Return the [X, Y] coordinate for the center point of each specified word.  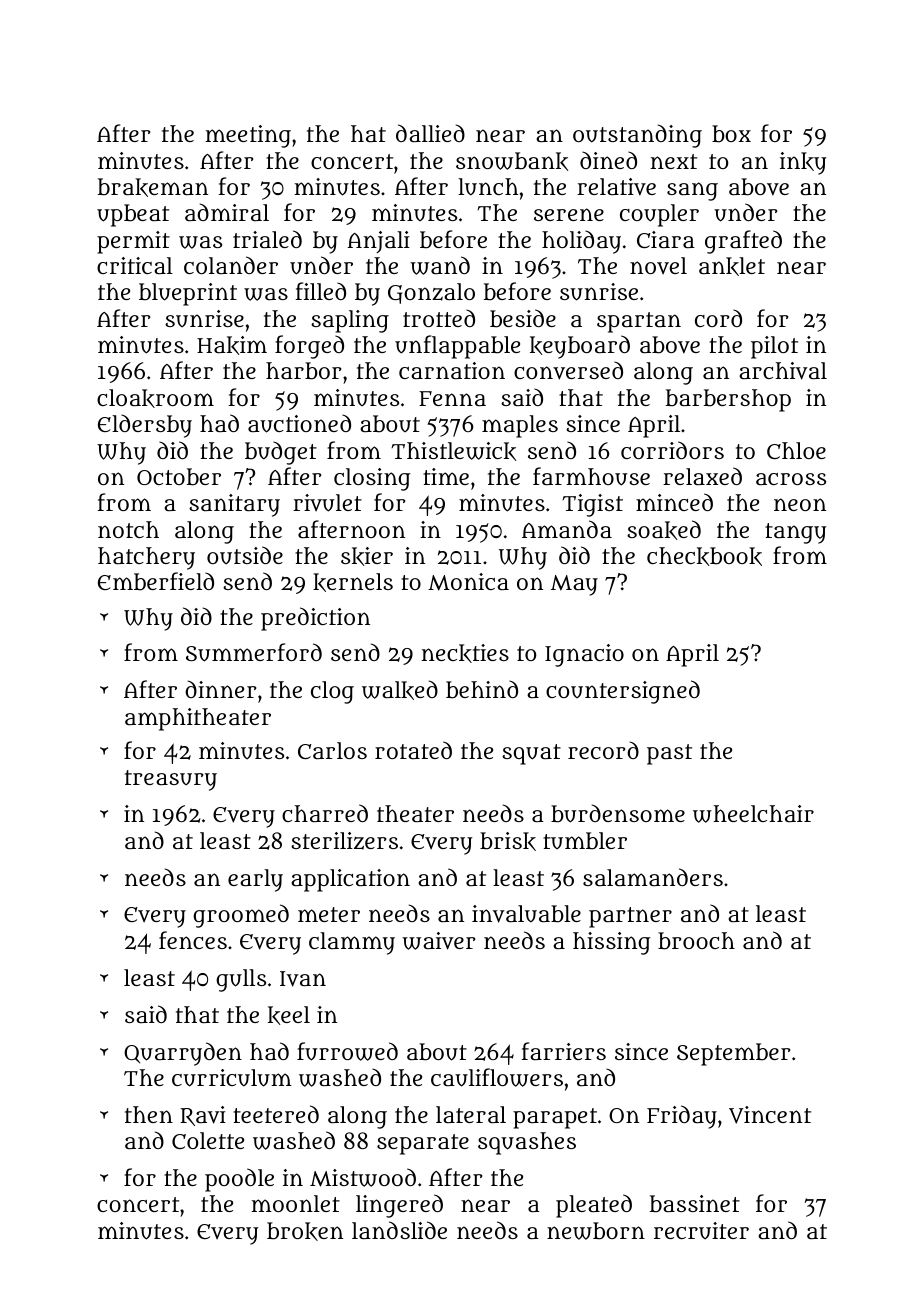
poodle [239, 1180]
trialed [267, 239]
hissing [612, 943]
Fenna [452, 398]
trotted [439, 318]
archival [783, 371]
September [733, 1054]
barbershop [728, 400]
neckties [465, 653]
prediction [315, 619]
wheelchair [753, 814]
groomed [241, 916]
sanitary [234, 505]
